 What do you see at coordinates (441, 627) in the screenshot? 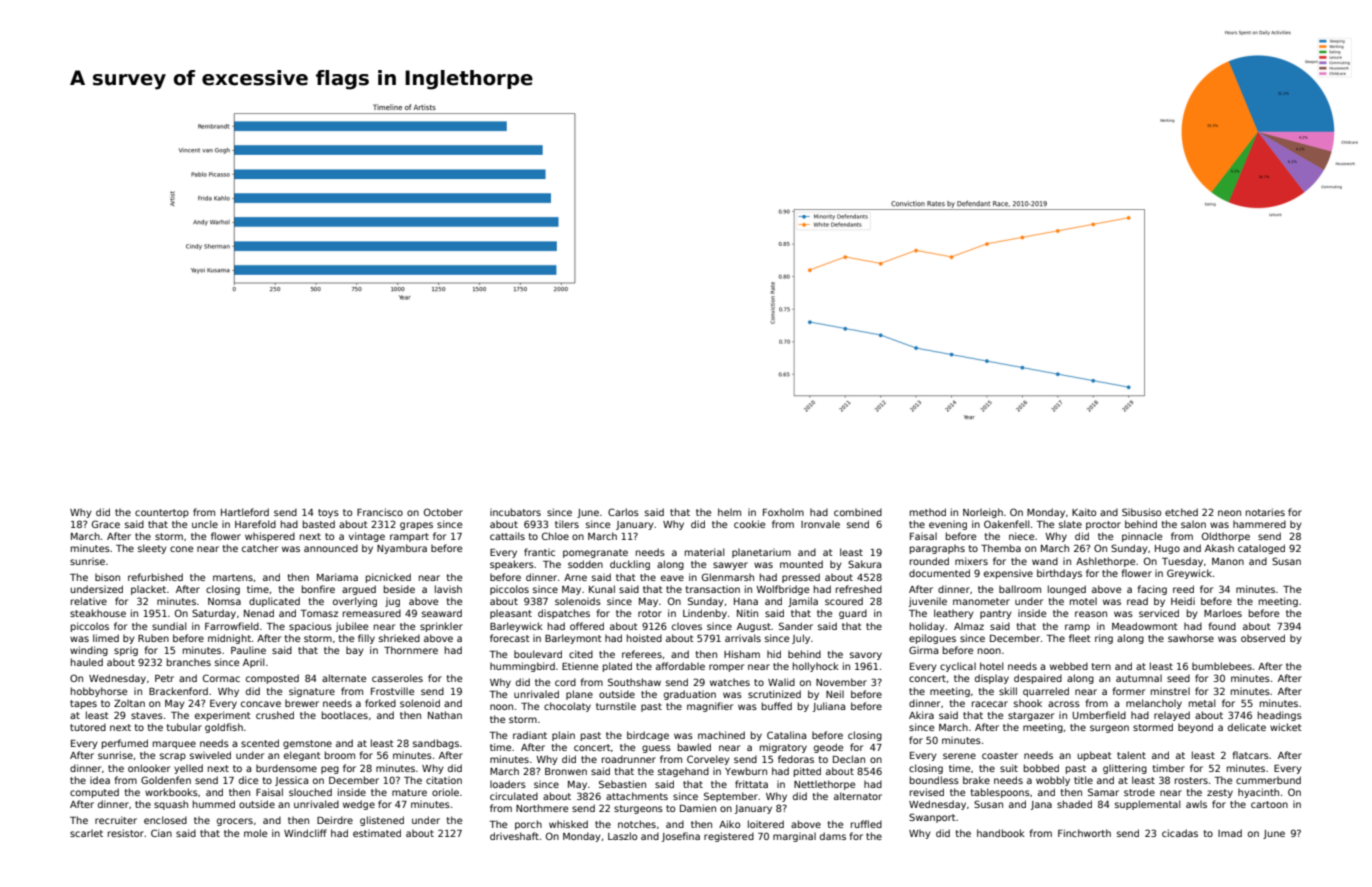
I see `sprinkler` at bounding box center [441, 627].
